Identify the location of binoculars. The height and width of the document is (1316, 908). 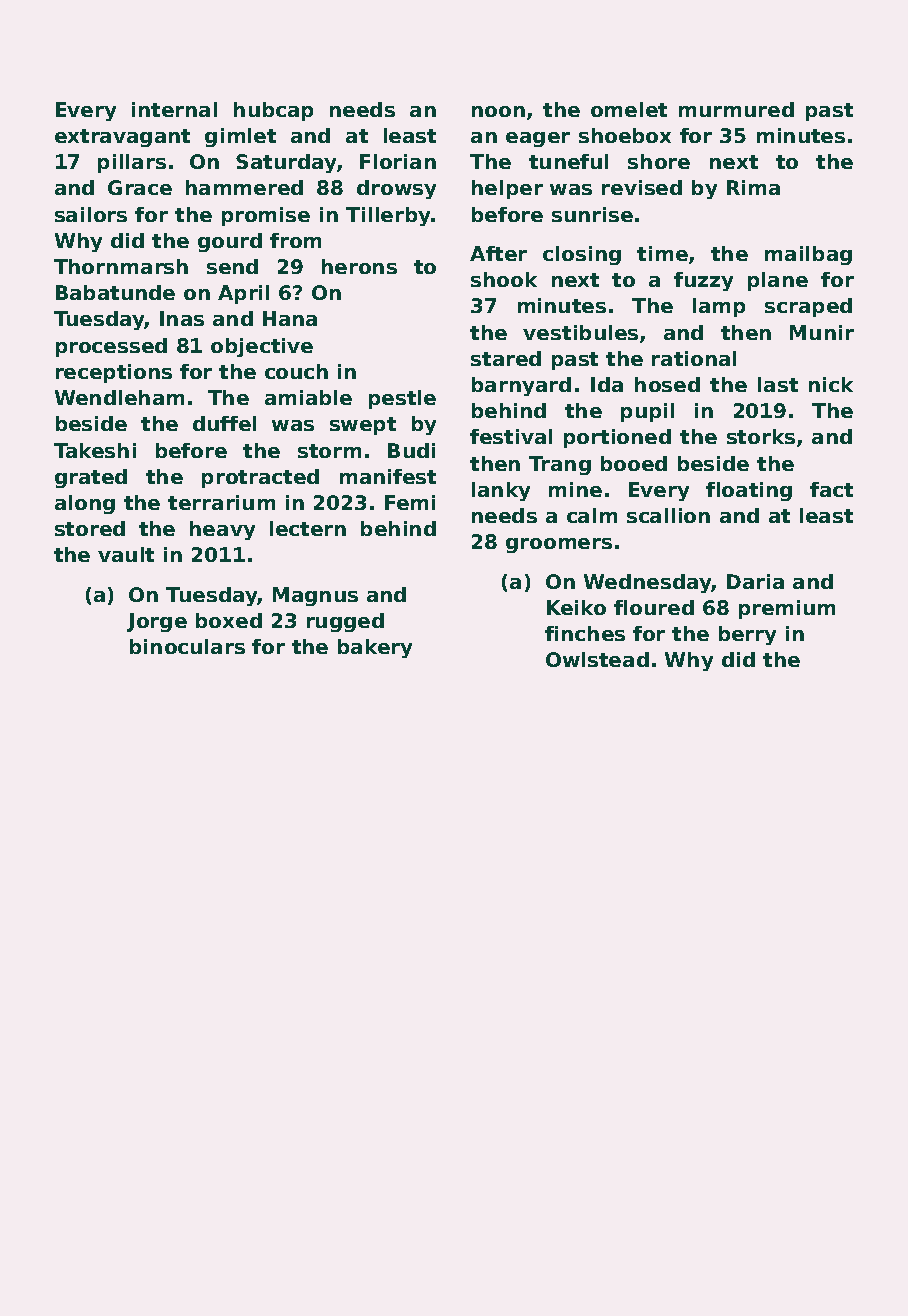
(187, 646).
